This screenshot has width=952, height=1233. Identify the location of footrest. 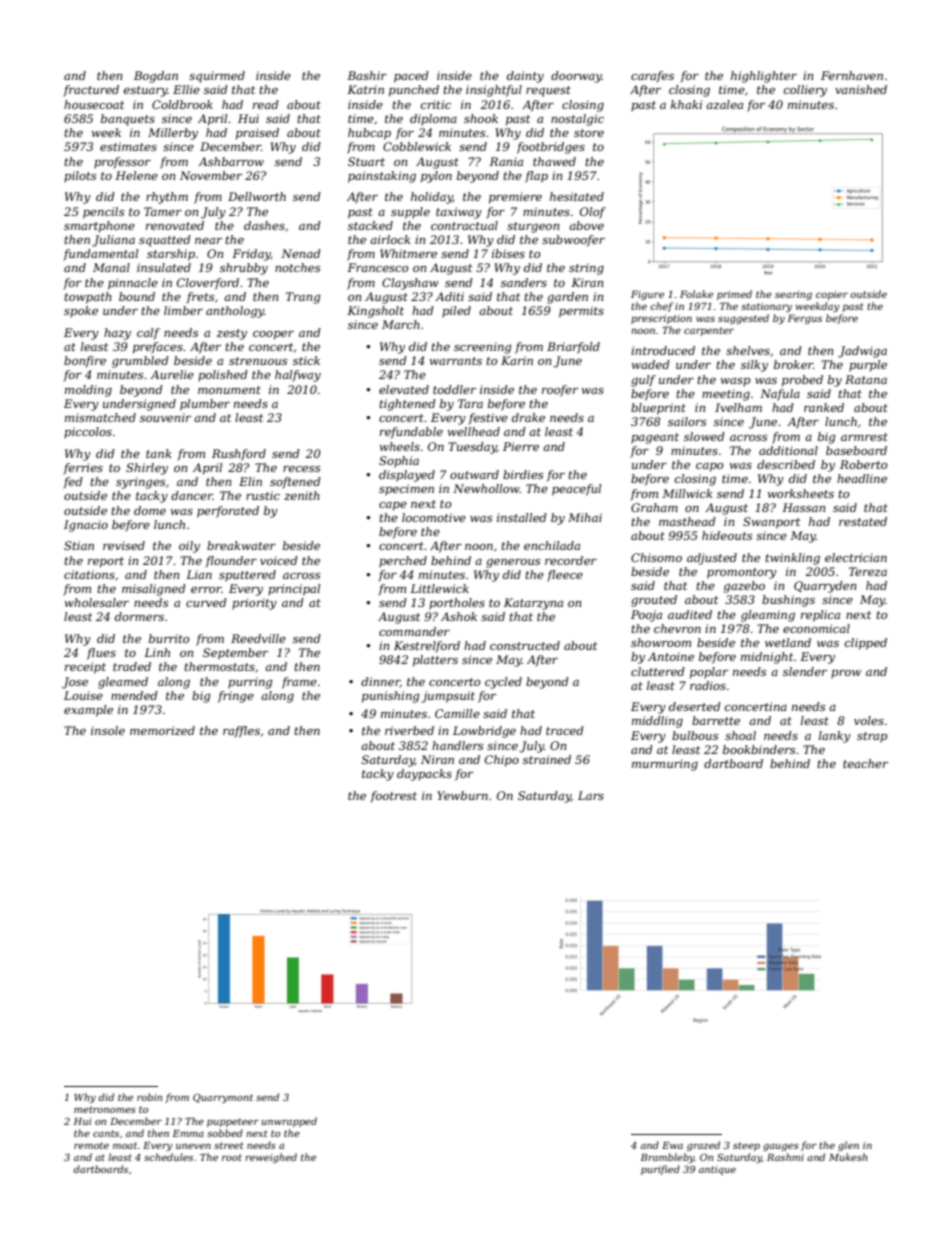
(393, 797).
